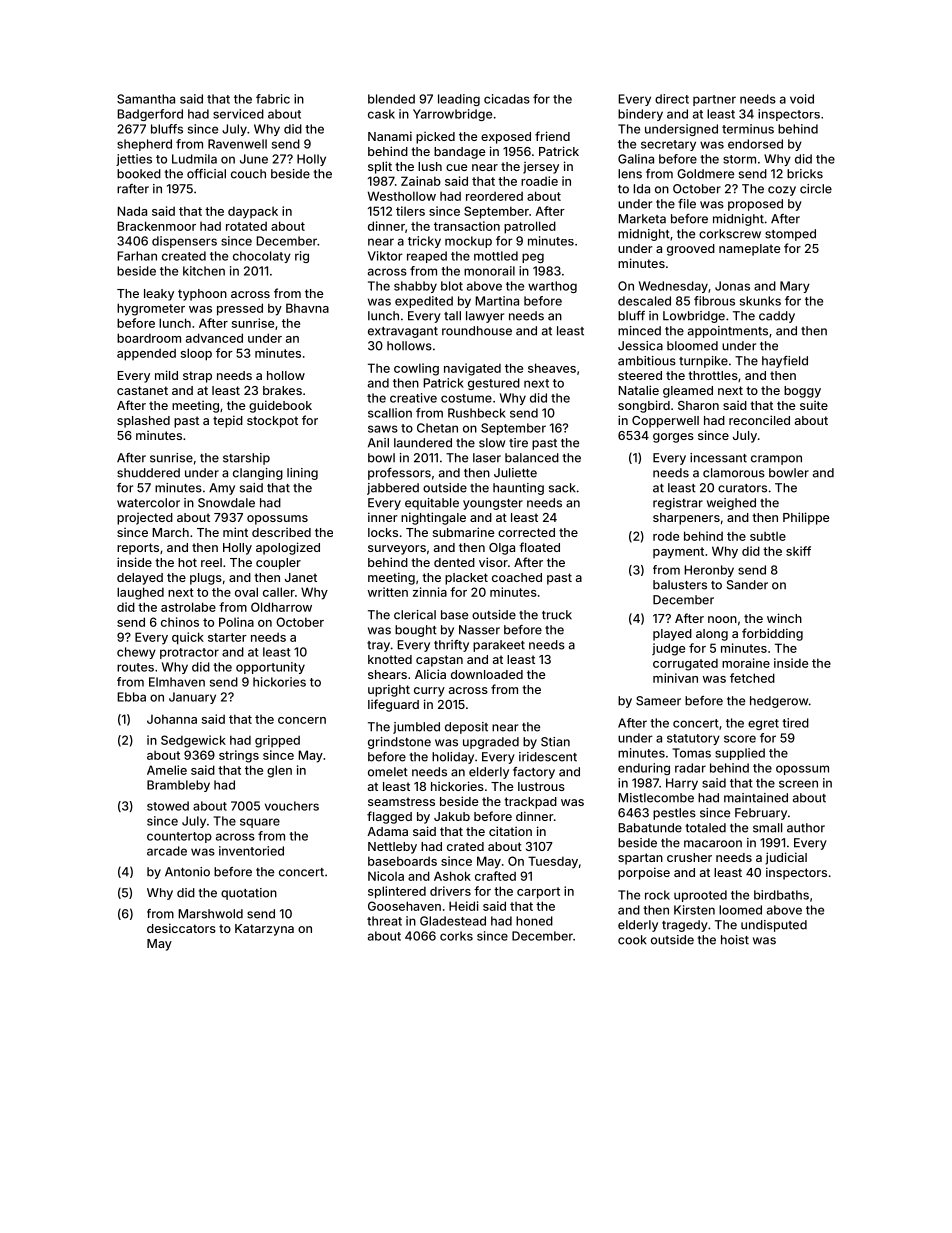 The width and height of the image is (952, 1233). What do you see at coordinates (493, 562) in the image?
I see `visor` at bounding box center [493, 562].
